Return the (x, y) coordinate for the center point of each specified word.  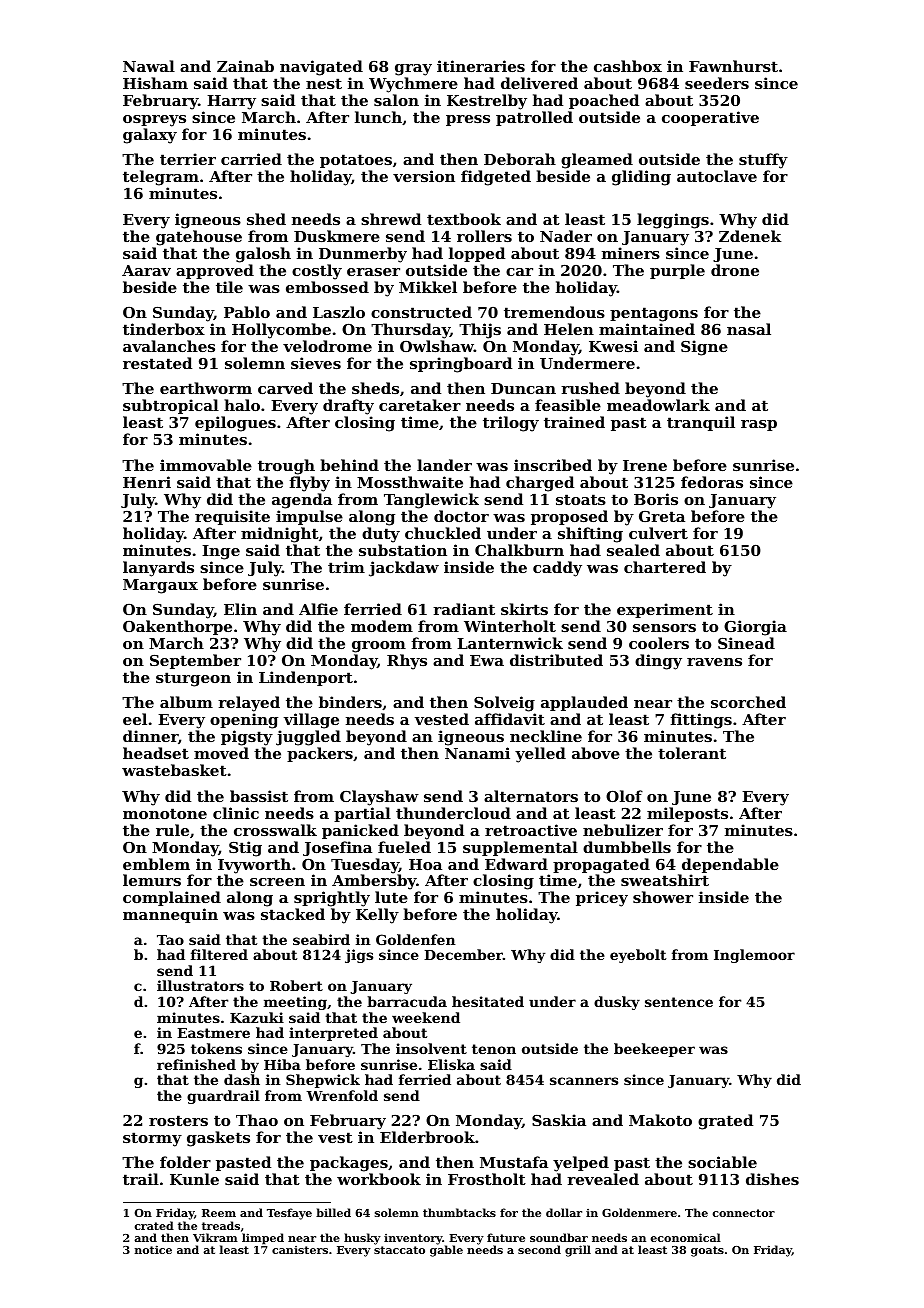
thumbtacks (459, 1212)
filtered (219, 954)
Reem (219, 1213)
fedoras (712, 482)
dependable (730, 865)
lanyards (158, 569)
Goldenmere (639, 1212)
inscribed (553, 465)
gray (413, 70)
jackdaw (404, 569)
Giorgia (755, 628)
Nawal (149, 66)
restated (157, 363)
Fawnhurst (733, 66)
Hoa (425, 864)
